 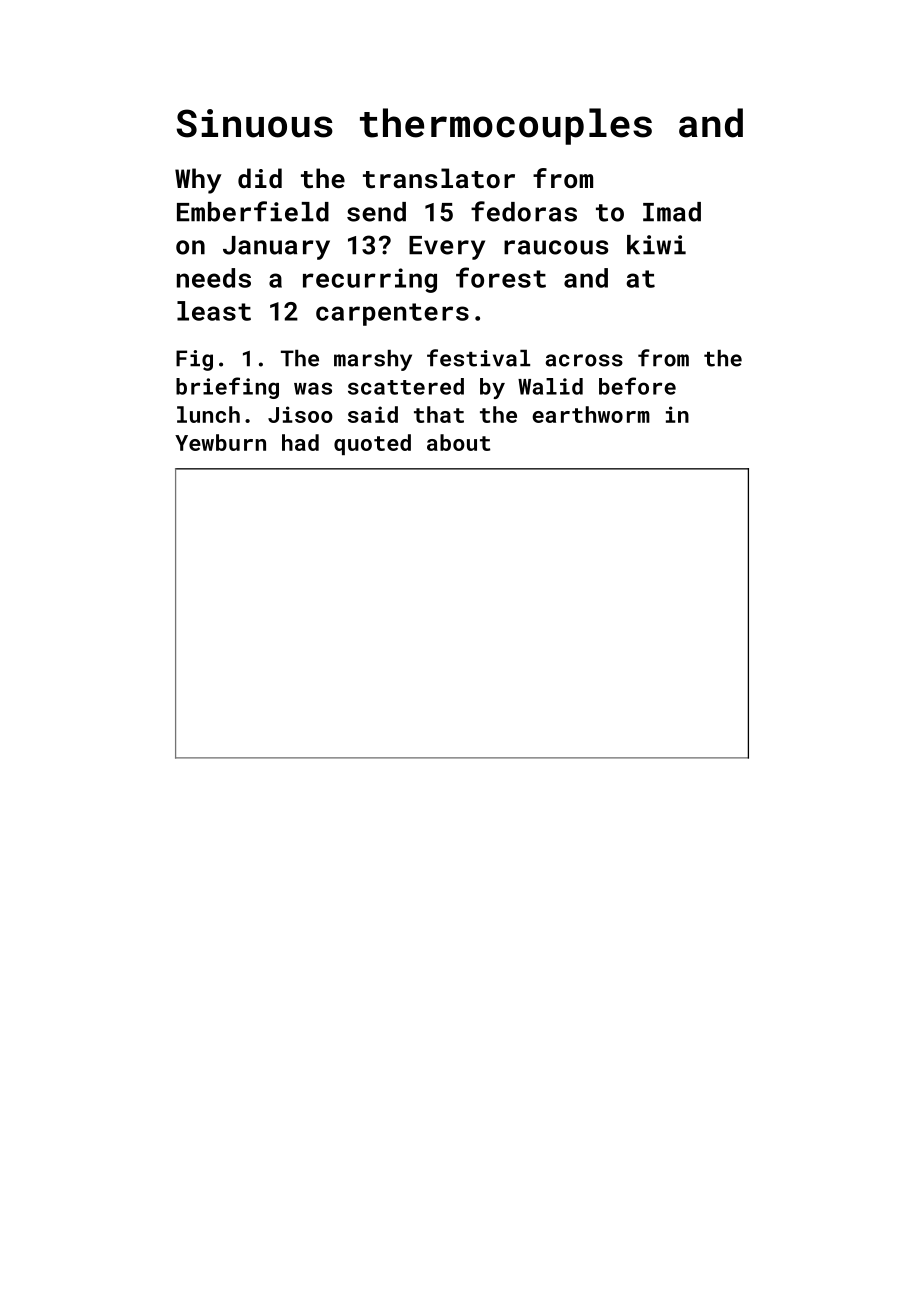 I want to click on that, so click(x=439, y=414).
